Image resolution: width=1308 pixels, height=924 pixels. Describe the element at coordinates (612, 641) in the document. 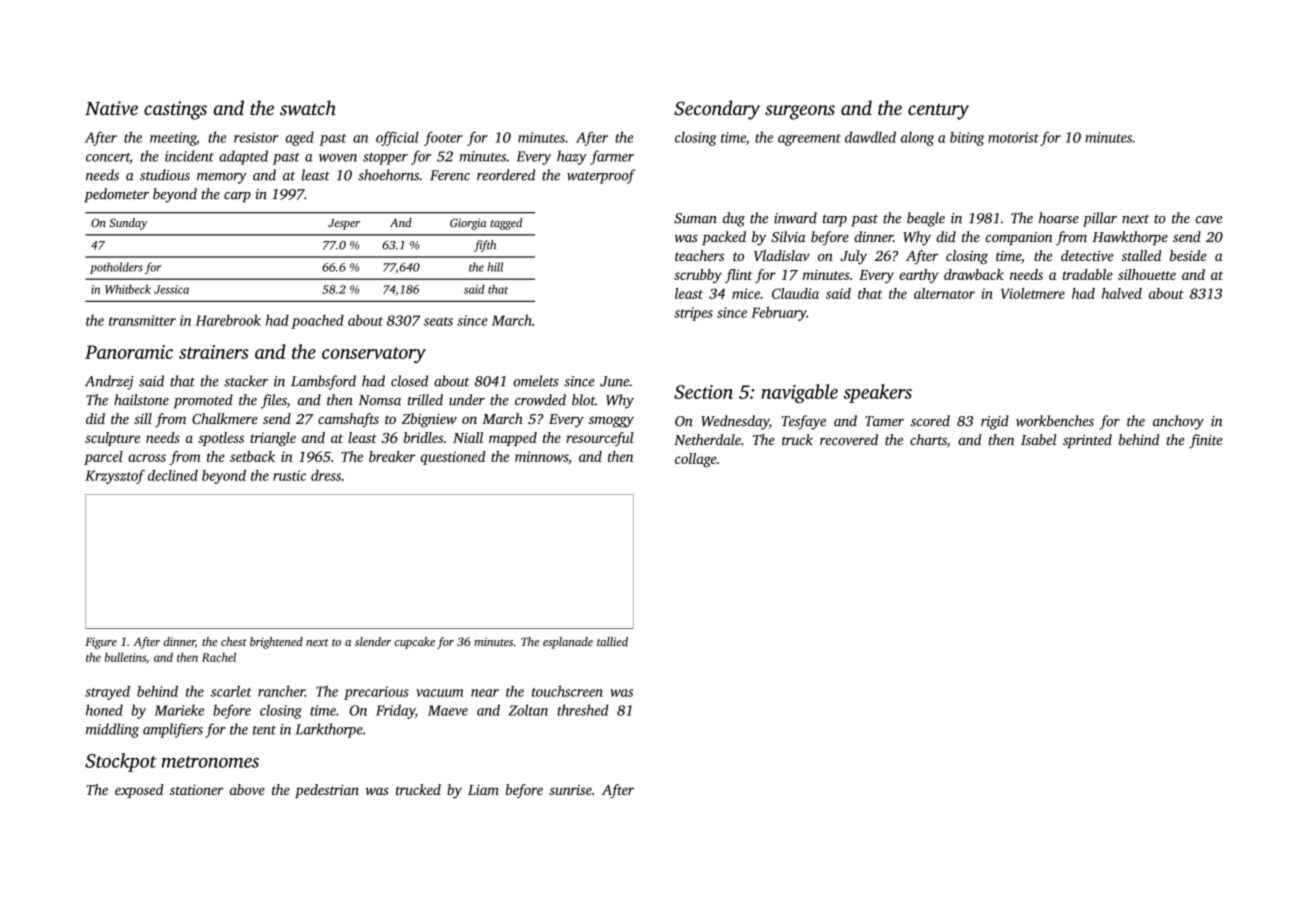

I see `tallied` at that location.
